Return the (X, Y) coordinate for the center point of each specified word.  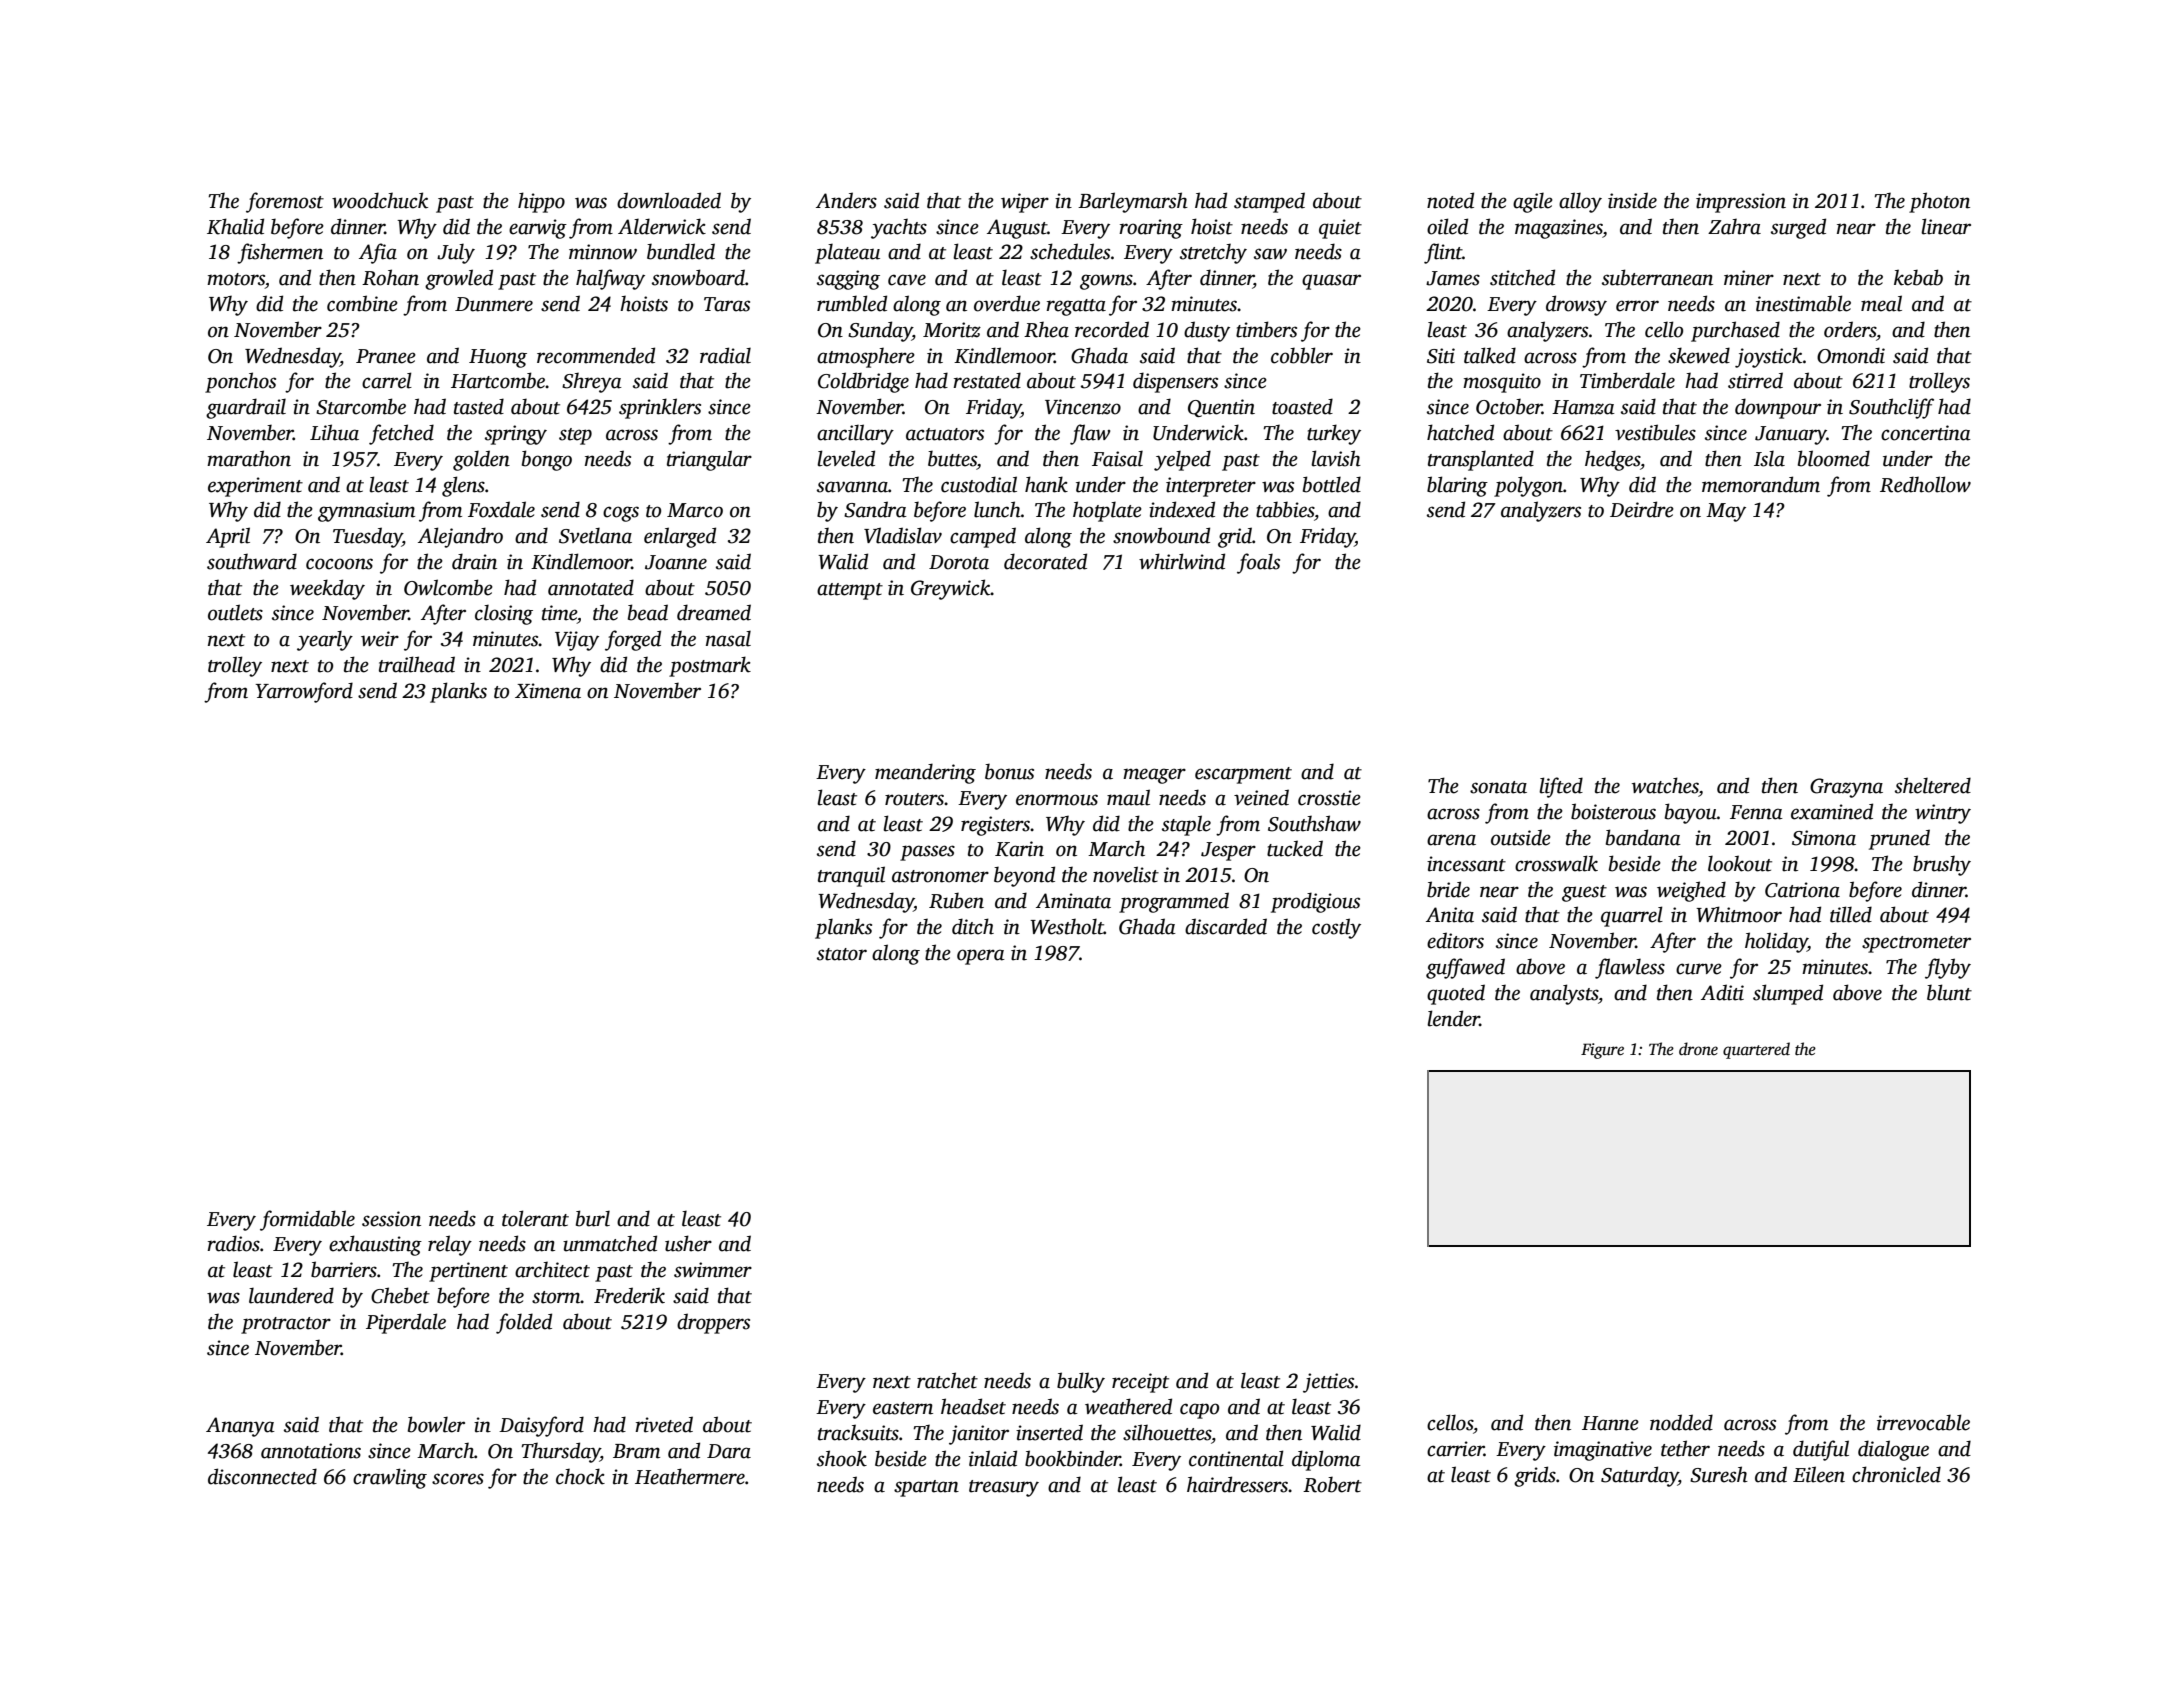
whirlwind (1182, 561)
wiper (1025, 203)
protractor (286, 1325)
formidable (307, 1220)
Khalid (235, 226)
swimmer (713, 1270)
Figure (1602, 1051)
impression (1741, 203)
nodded (1681, 1422)
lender (1453, 1018)
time (559, 613)
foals (1258, 563)
